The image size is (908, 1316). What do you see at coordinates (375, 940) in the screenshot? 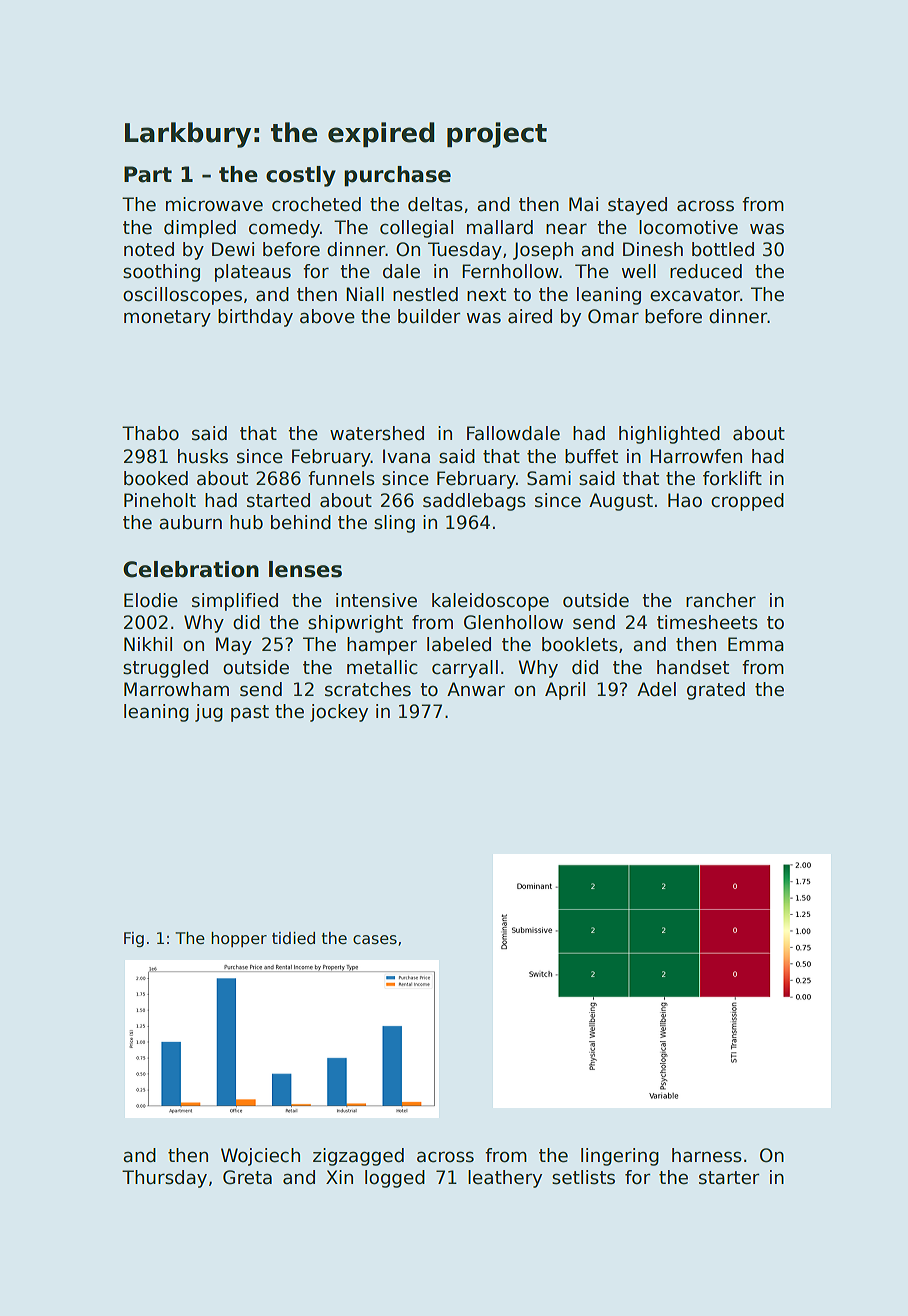
I see `cases` at bounding box center [375, 940].
